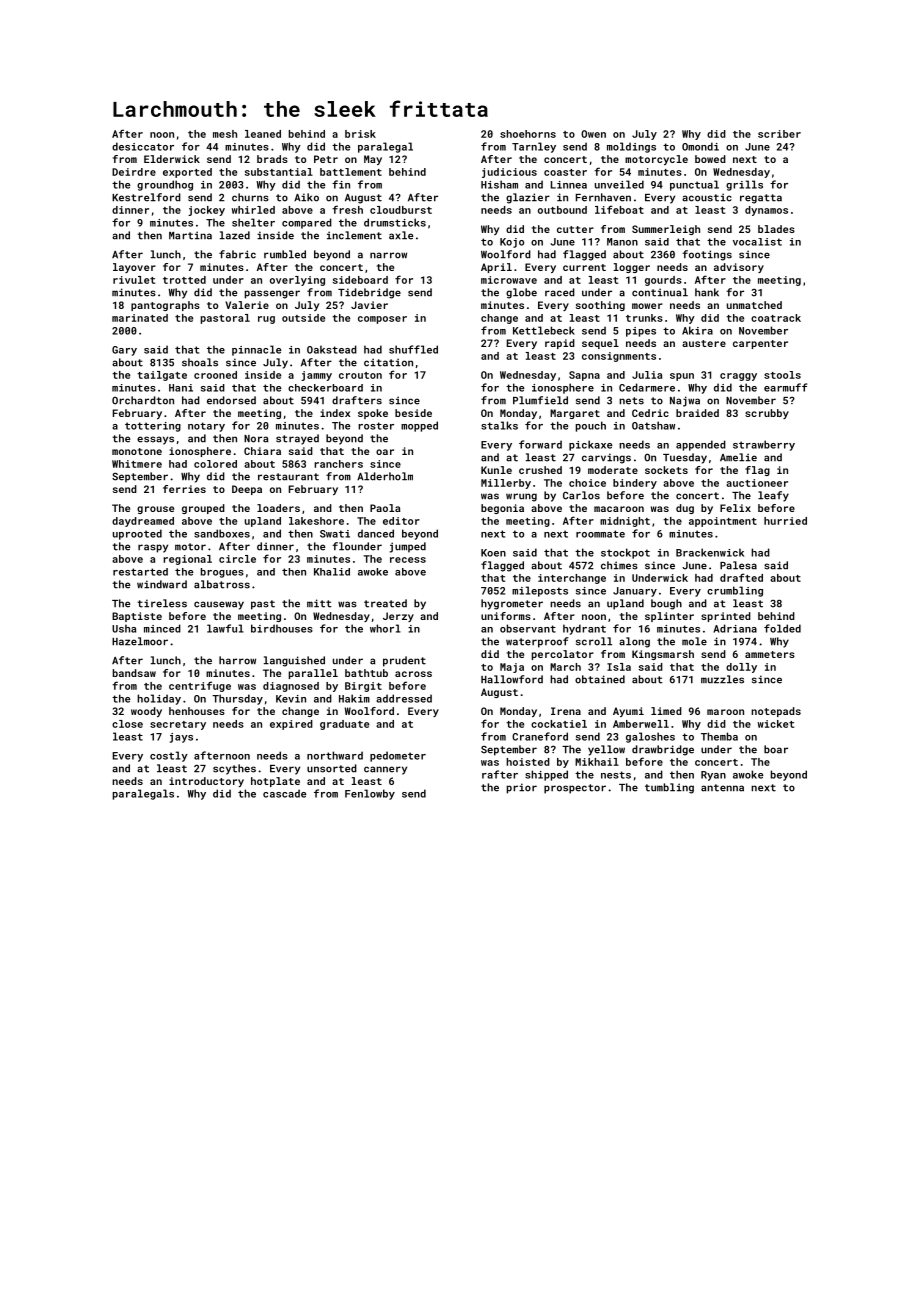 The image size is (924, 1308). I want to click on scrubby, so click(767, 414).
